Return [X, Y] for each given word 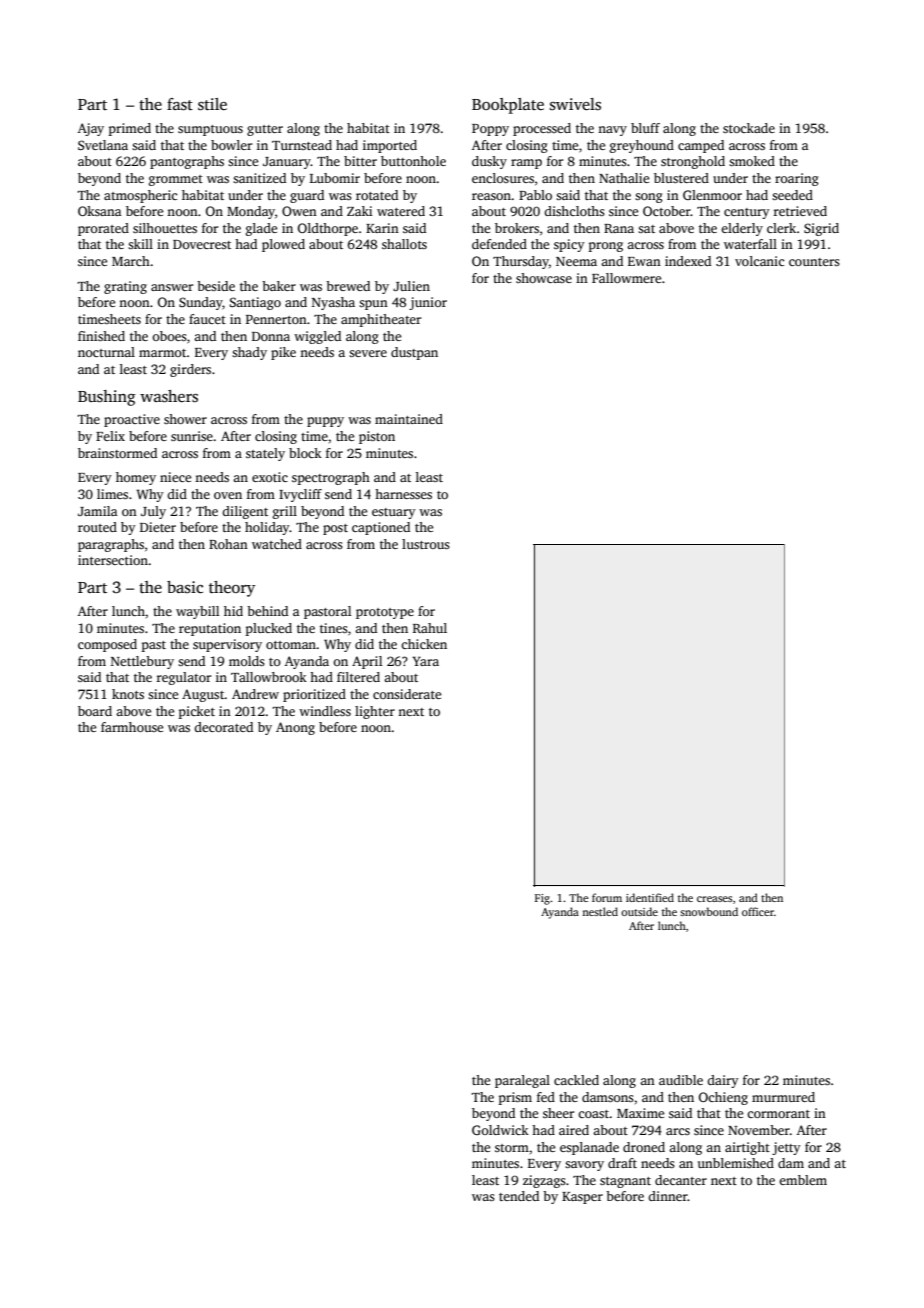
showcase [544, 278]
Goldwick [500, 1130]
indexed [688, 261]
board [95, 711]
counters [814, 262]
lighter [375, 712]
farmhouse [132, 727]
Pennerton [276, 319]
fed [546, 1097]
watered [401, 211]
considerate [407, 694]
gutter [265, 130]
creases [714, 899]
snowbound [709, 911]
